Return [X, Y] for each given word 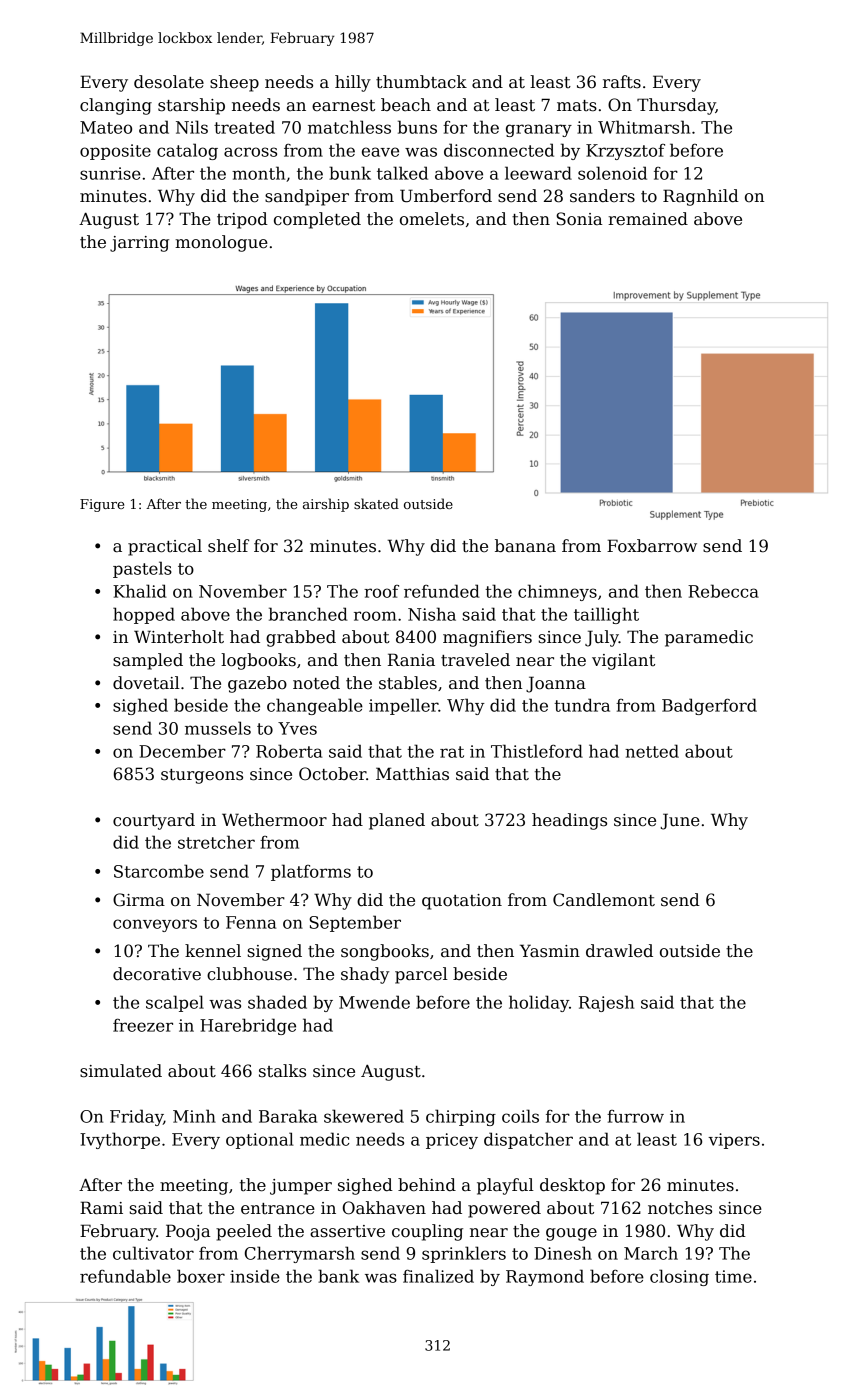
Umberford [446, 196]
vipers [734, 1141]
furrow [635, 1116]
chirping [461, 1117]
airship [326, 505]
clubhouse [249, 974]
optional [260, 1140]
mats [577, 106]
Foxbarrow [652, 546]
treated [244, 127]
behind [427, 1185]
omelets [432, 219]
